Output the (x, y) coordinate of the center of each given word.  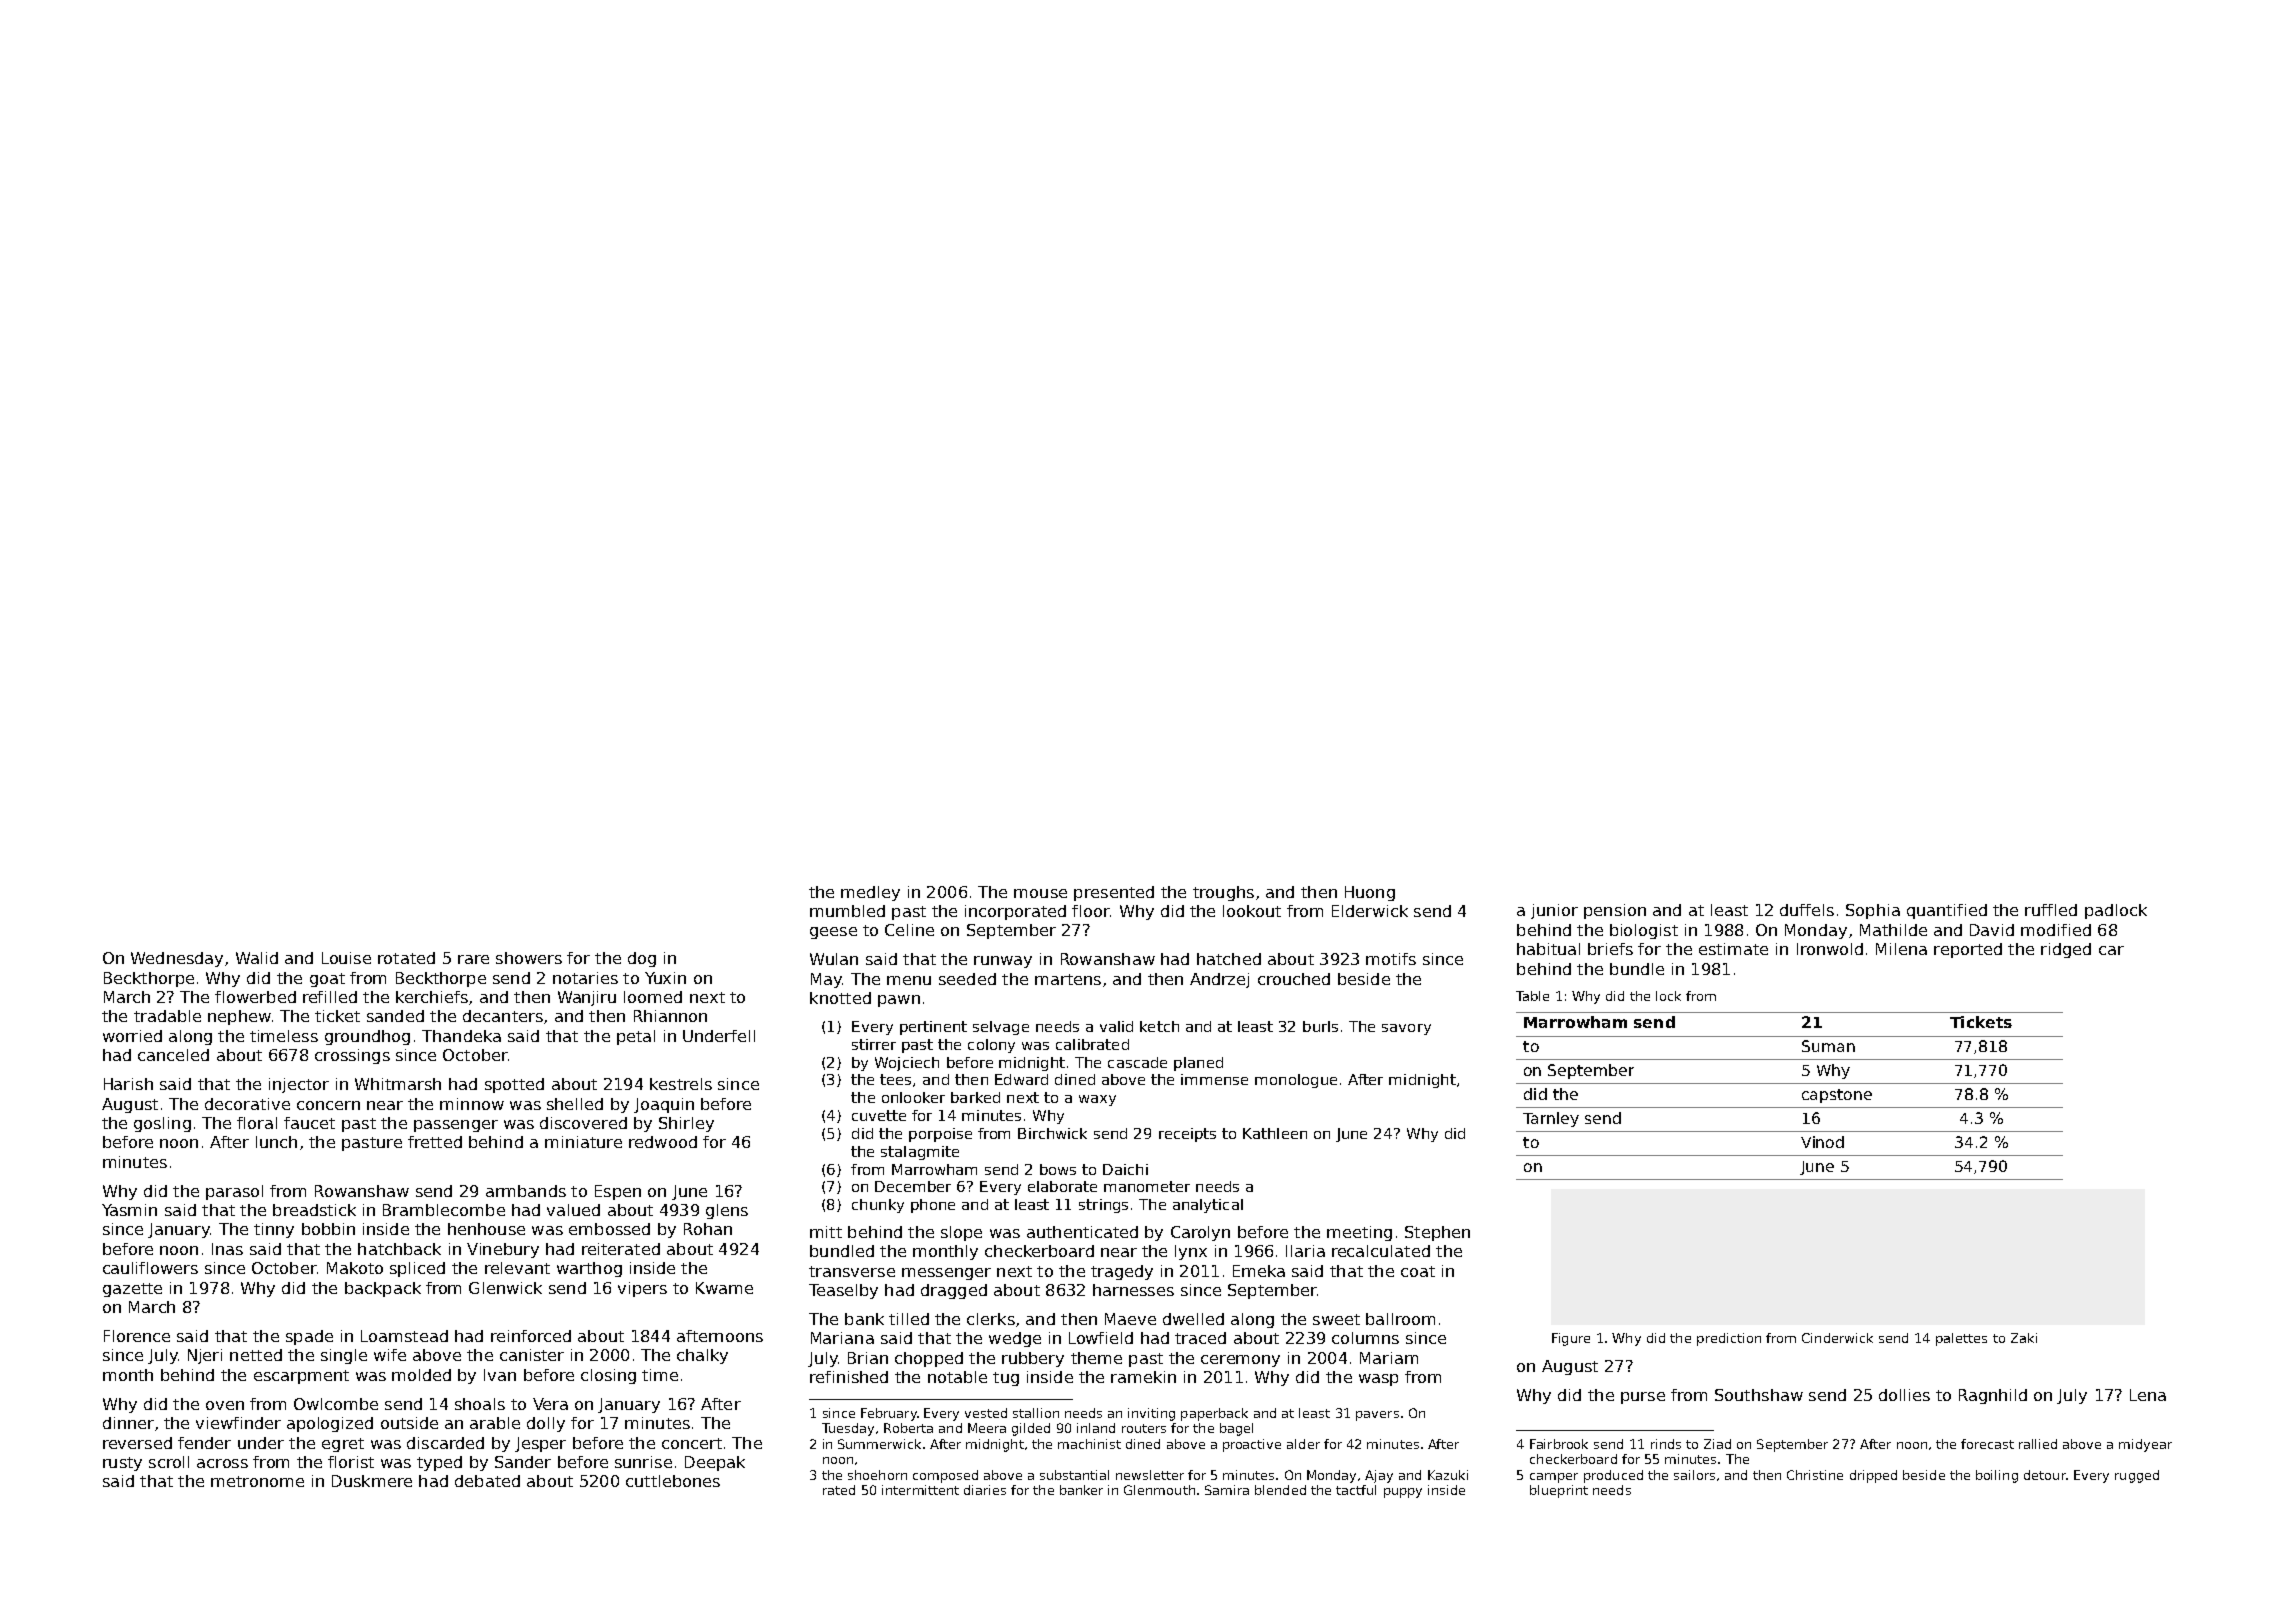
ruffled (2051, 910)
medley (870, 893)
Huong (1370, 893)
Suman (1828, 1046)
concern (328, 1105)
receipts (1187, 1135)
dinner (128, 1423)
